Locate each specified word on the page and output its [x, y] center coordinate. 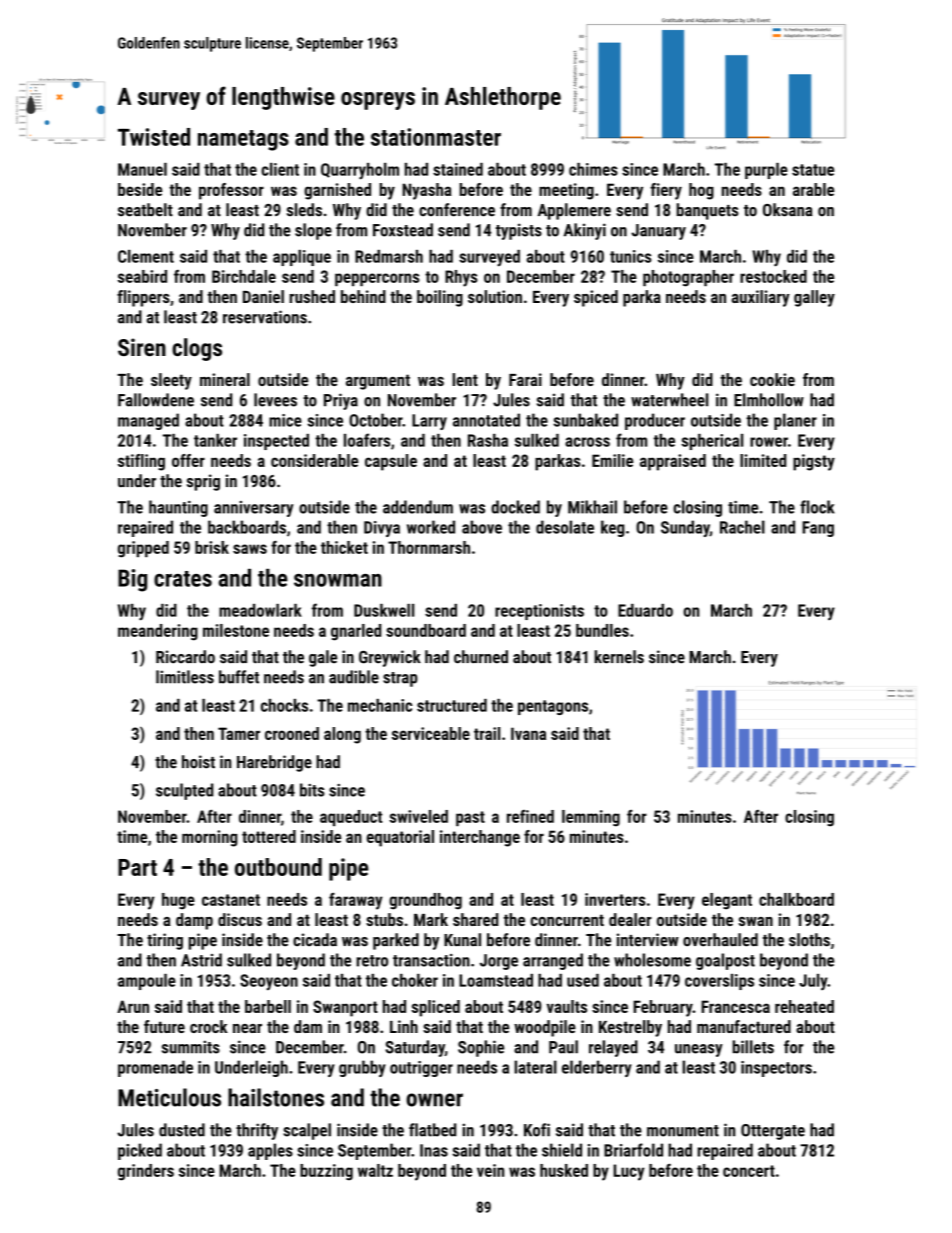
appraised [673, 462]
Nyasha [427, 191]
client [280, 169]
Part [137, 867]
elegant [727, 901]
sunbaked [586, 420]
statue [813, 170]
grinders [146, 1172]
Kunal [462, 940]
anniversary [254, 509]
